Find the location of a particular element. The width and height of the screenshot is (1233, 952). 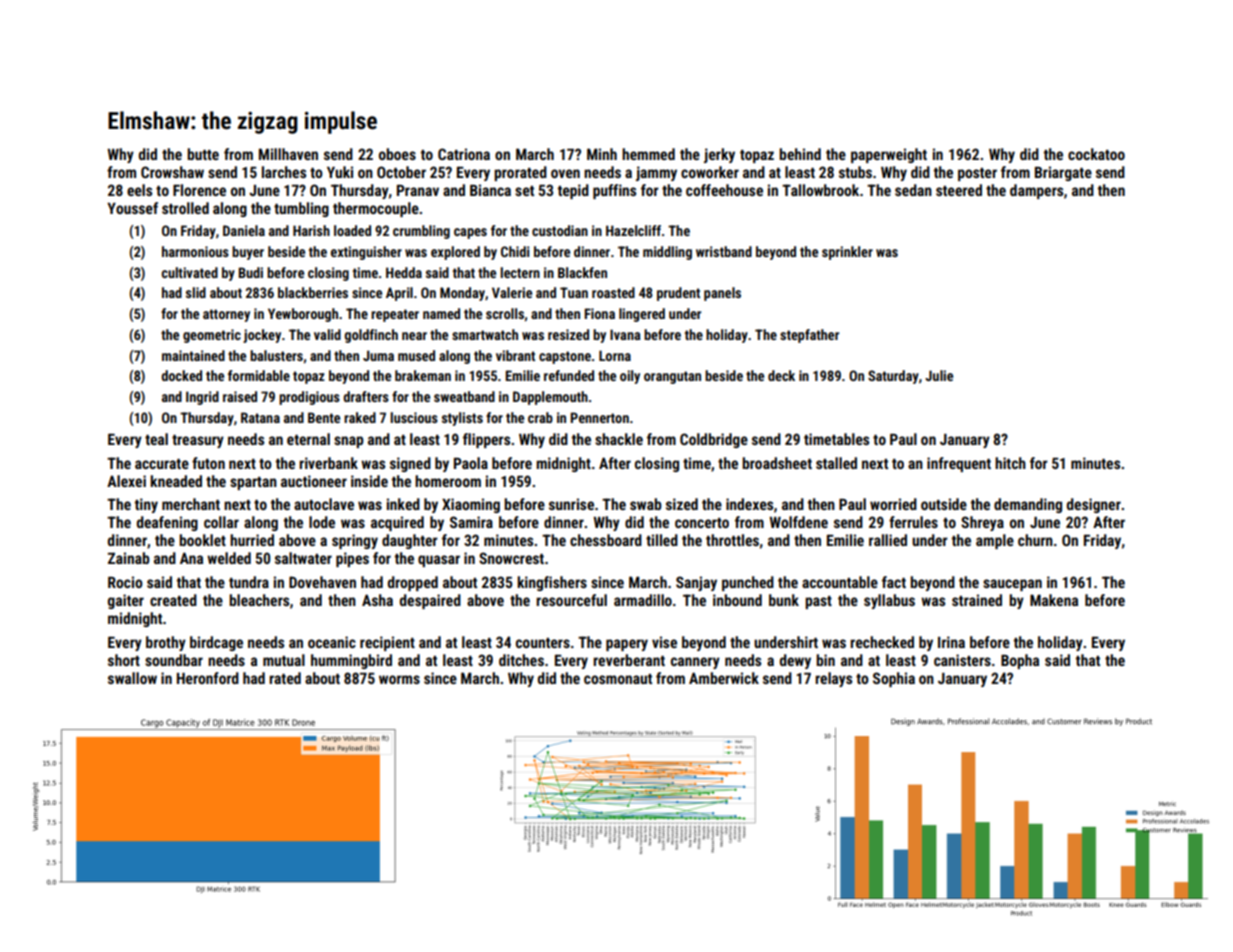

birdcage is located at coordinates (216, 643).
